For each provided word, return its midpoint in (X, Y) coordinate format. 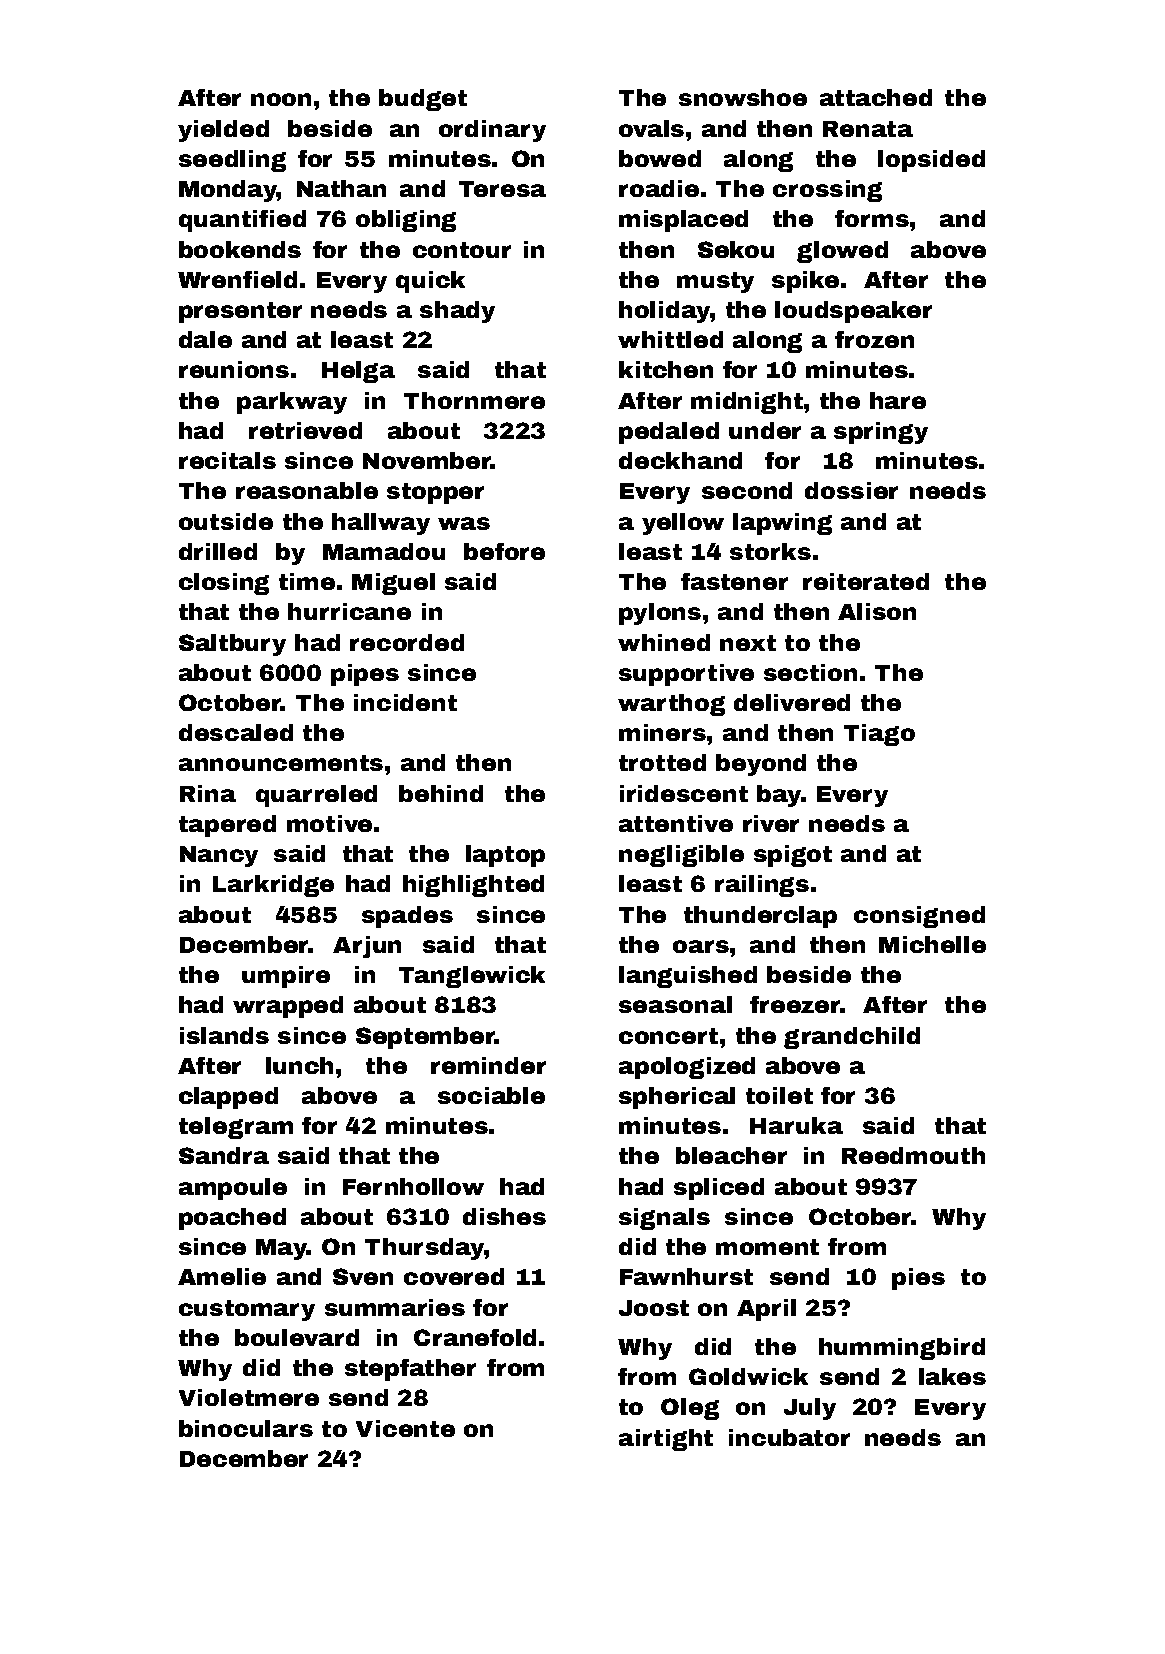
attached (876, 97)
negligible (681, 856)
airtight (666, 1440)
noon (281, 99)
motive (329, 823)
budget (423, 100)
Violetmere (249, 1397)
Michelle (932, 944)
